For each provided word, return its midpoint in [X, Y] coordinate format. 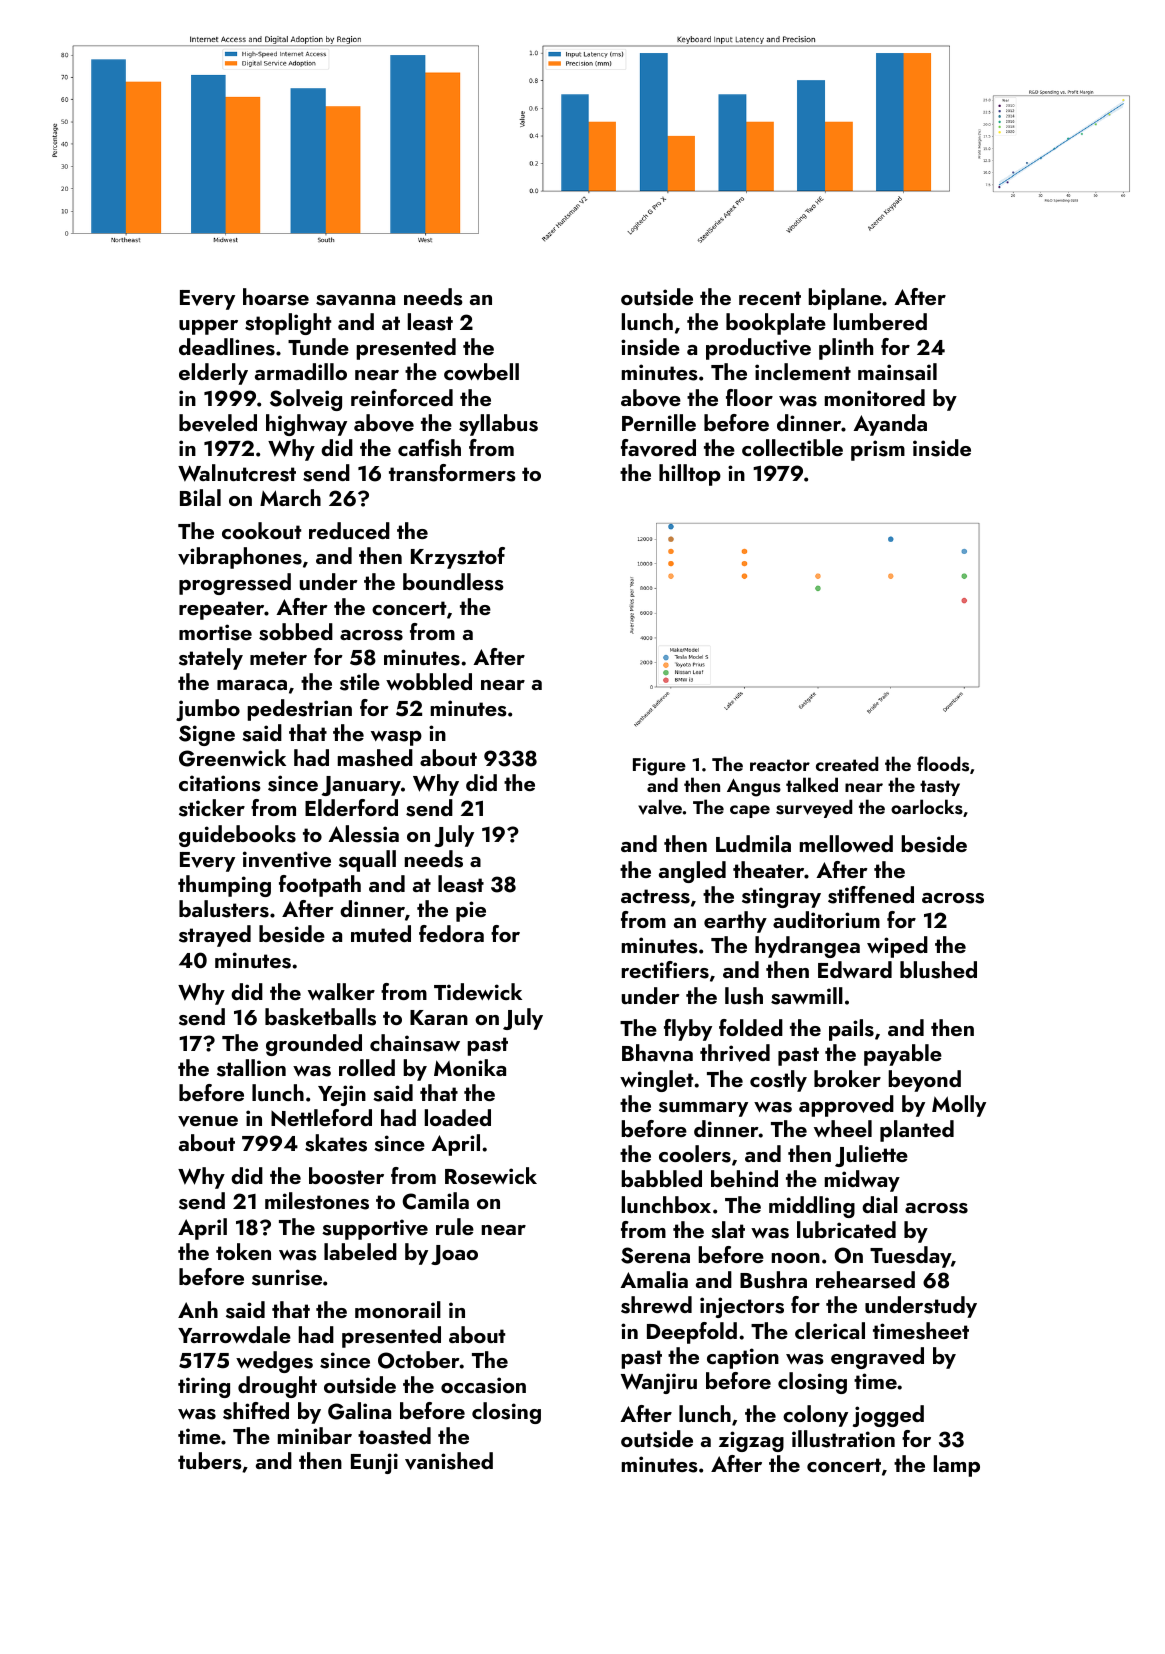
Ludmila [753, 843]
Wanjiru [659, 1383]
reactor [780, 765]
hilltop [690, 475]
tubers [210, 1461]
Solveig [306, 400]
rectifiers [665, 970]
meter [278, 658]
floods [943, 764]
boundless [453, 582]
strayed [215, 936]
